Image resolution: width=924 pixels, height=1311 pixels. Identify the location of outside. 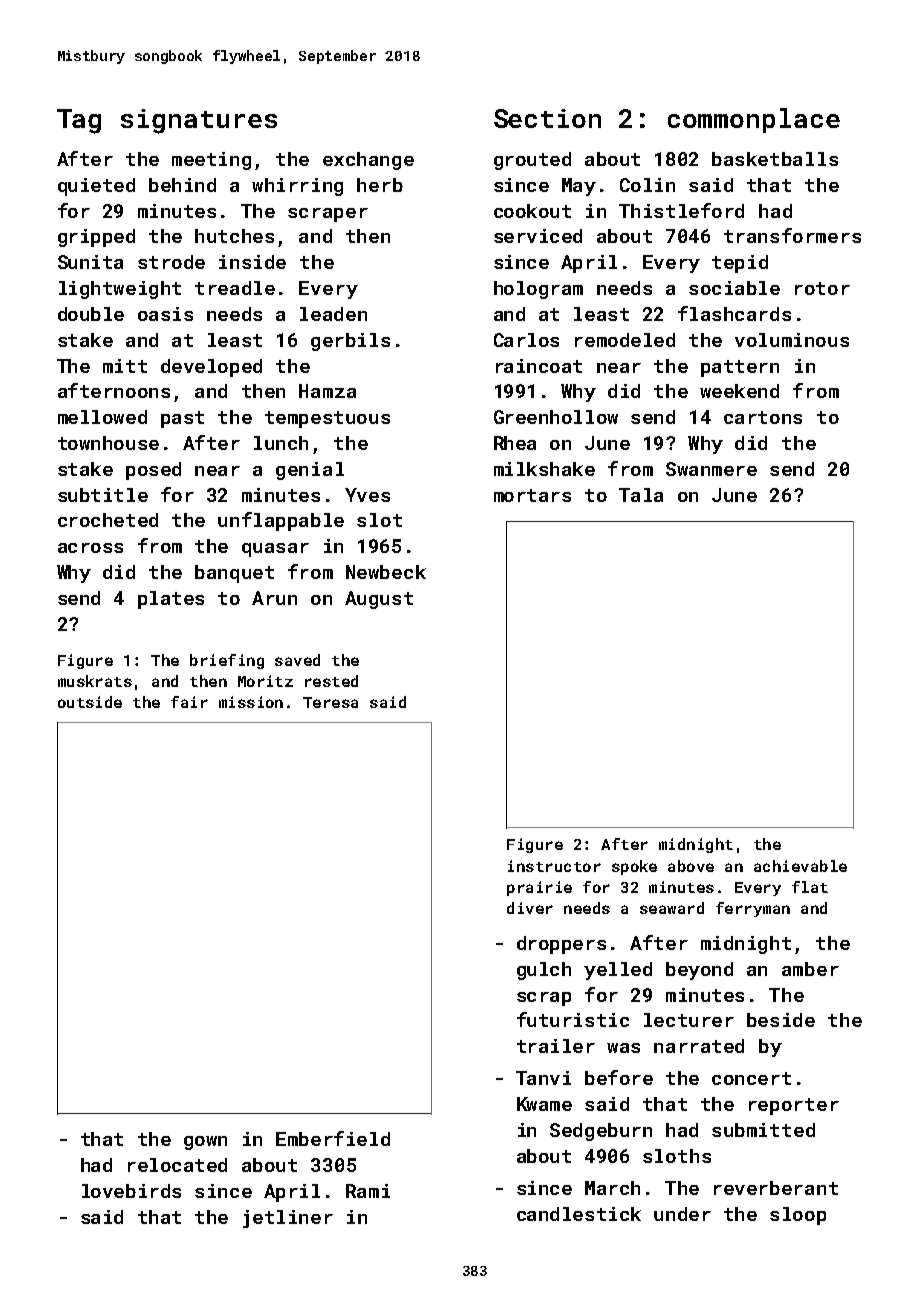
(90, 702).
